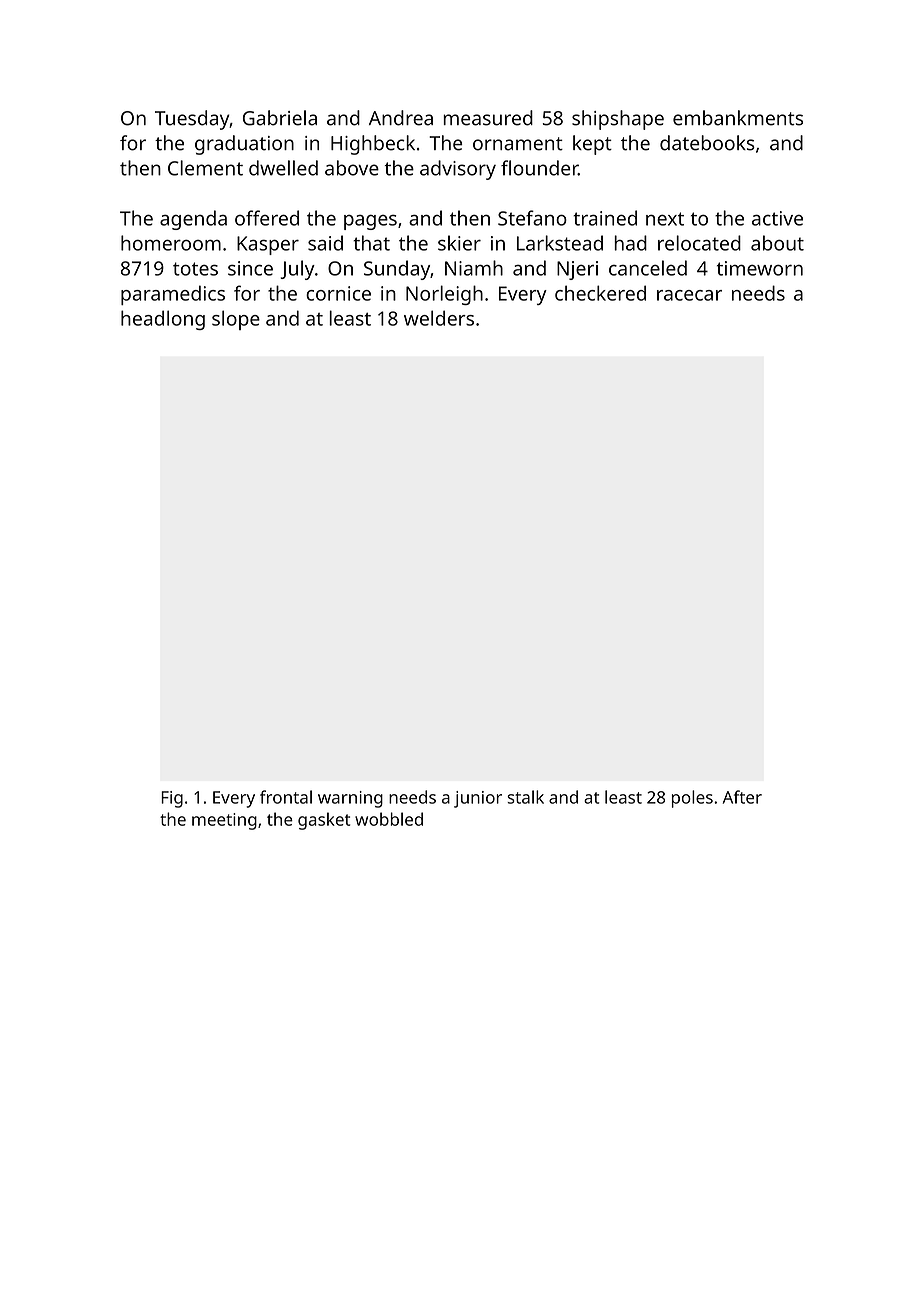 The image size is (924, 1308). Describe the element at coordinates (172, 799) in the screenshot. I see `Fig` at that location.
